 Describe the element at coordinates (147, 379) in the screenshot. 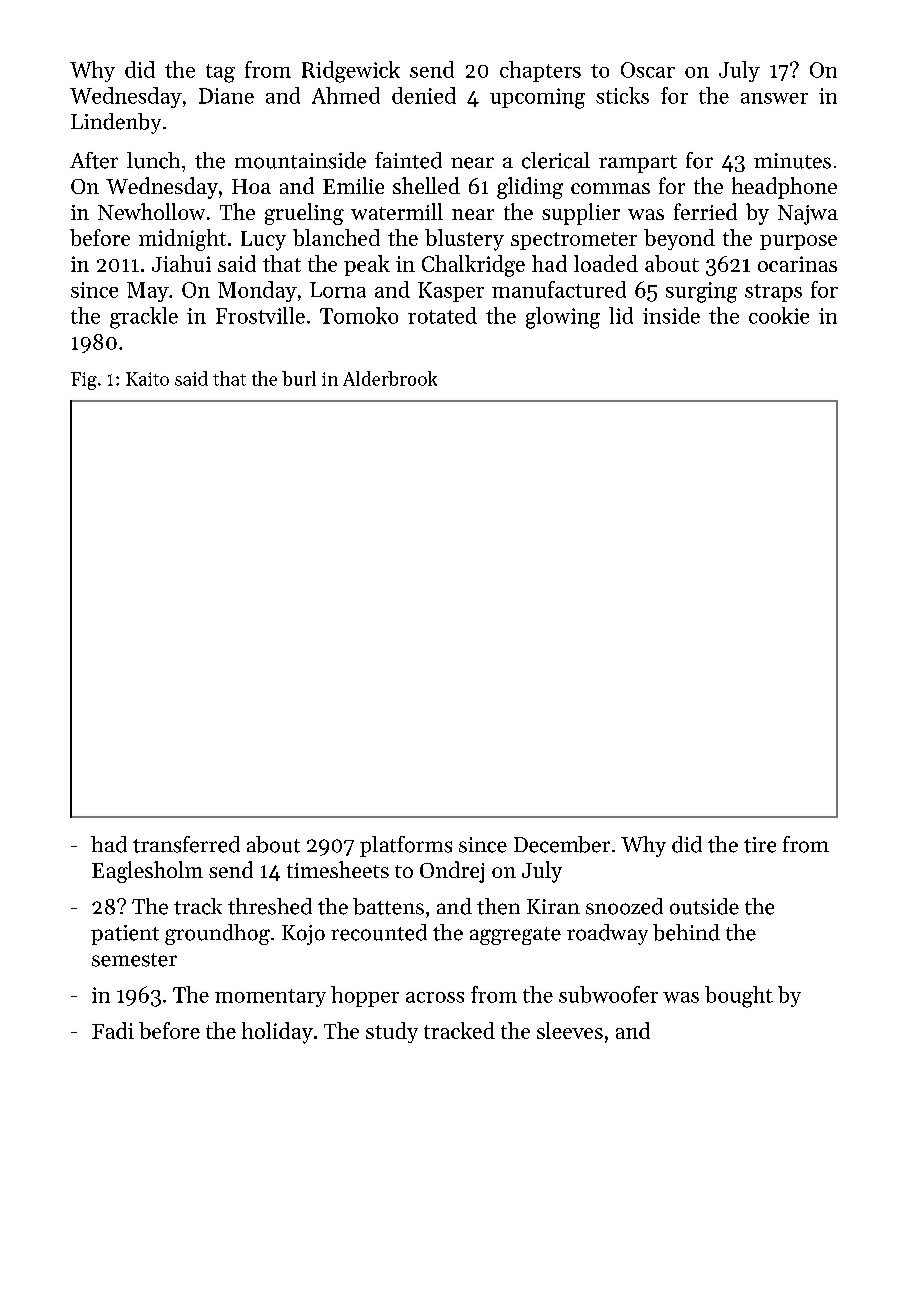

I see `Kaito` at that location.
